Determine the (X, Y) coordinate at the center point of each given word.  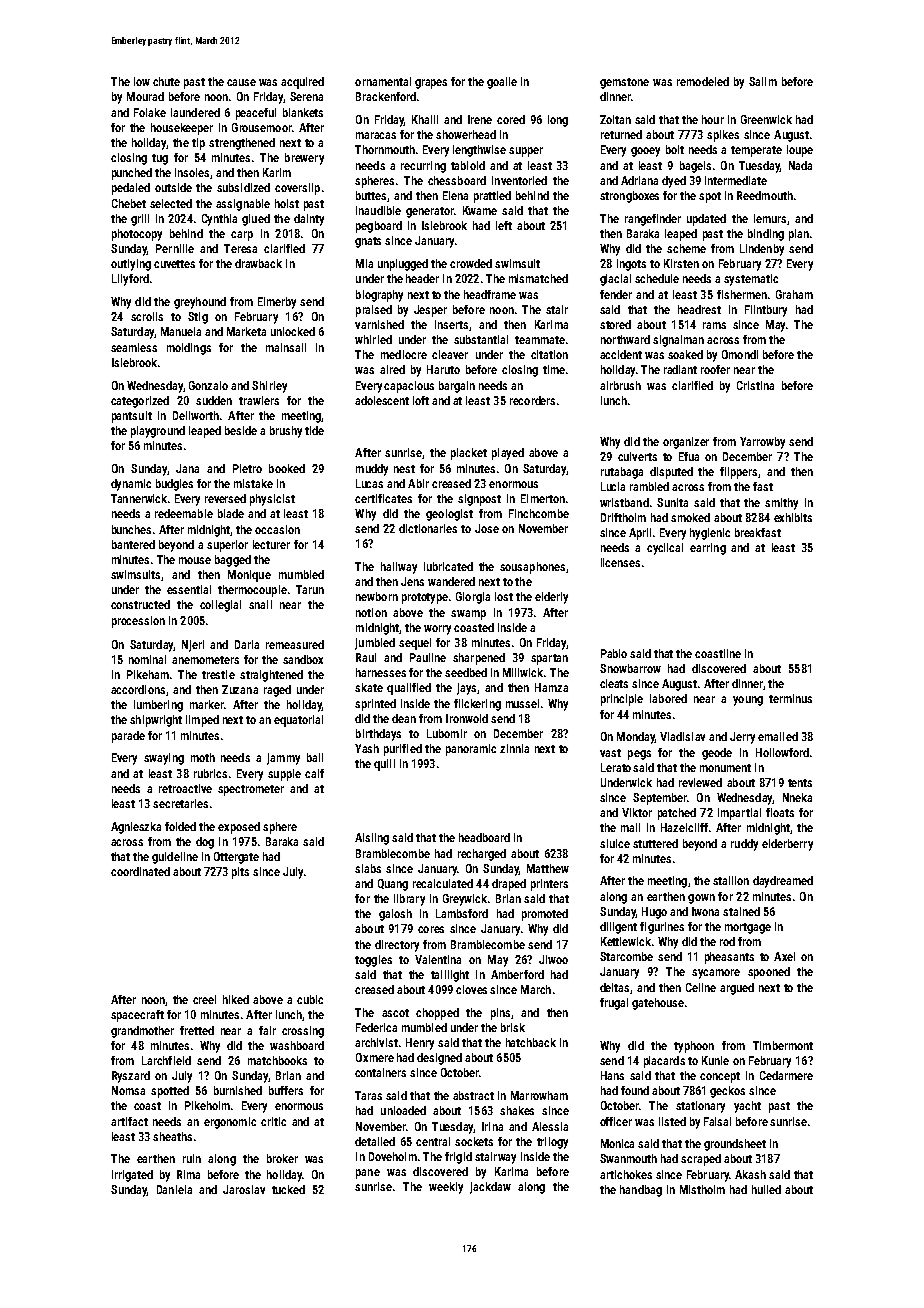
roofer (715, 369)
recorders (532, 400)
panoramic (471, 750)
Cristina (755, 385)
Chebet (129, 203)
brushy (286, 432)
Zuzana (240, 689)
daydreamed (783, 882)
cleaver (450, 354)
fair (267, 1030)
